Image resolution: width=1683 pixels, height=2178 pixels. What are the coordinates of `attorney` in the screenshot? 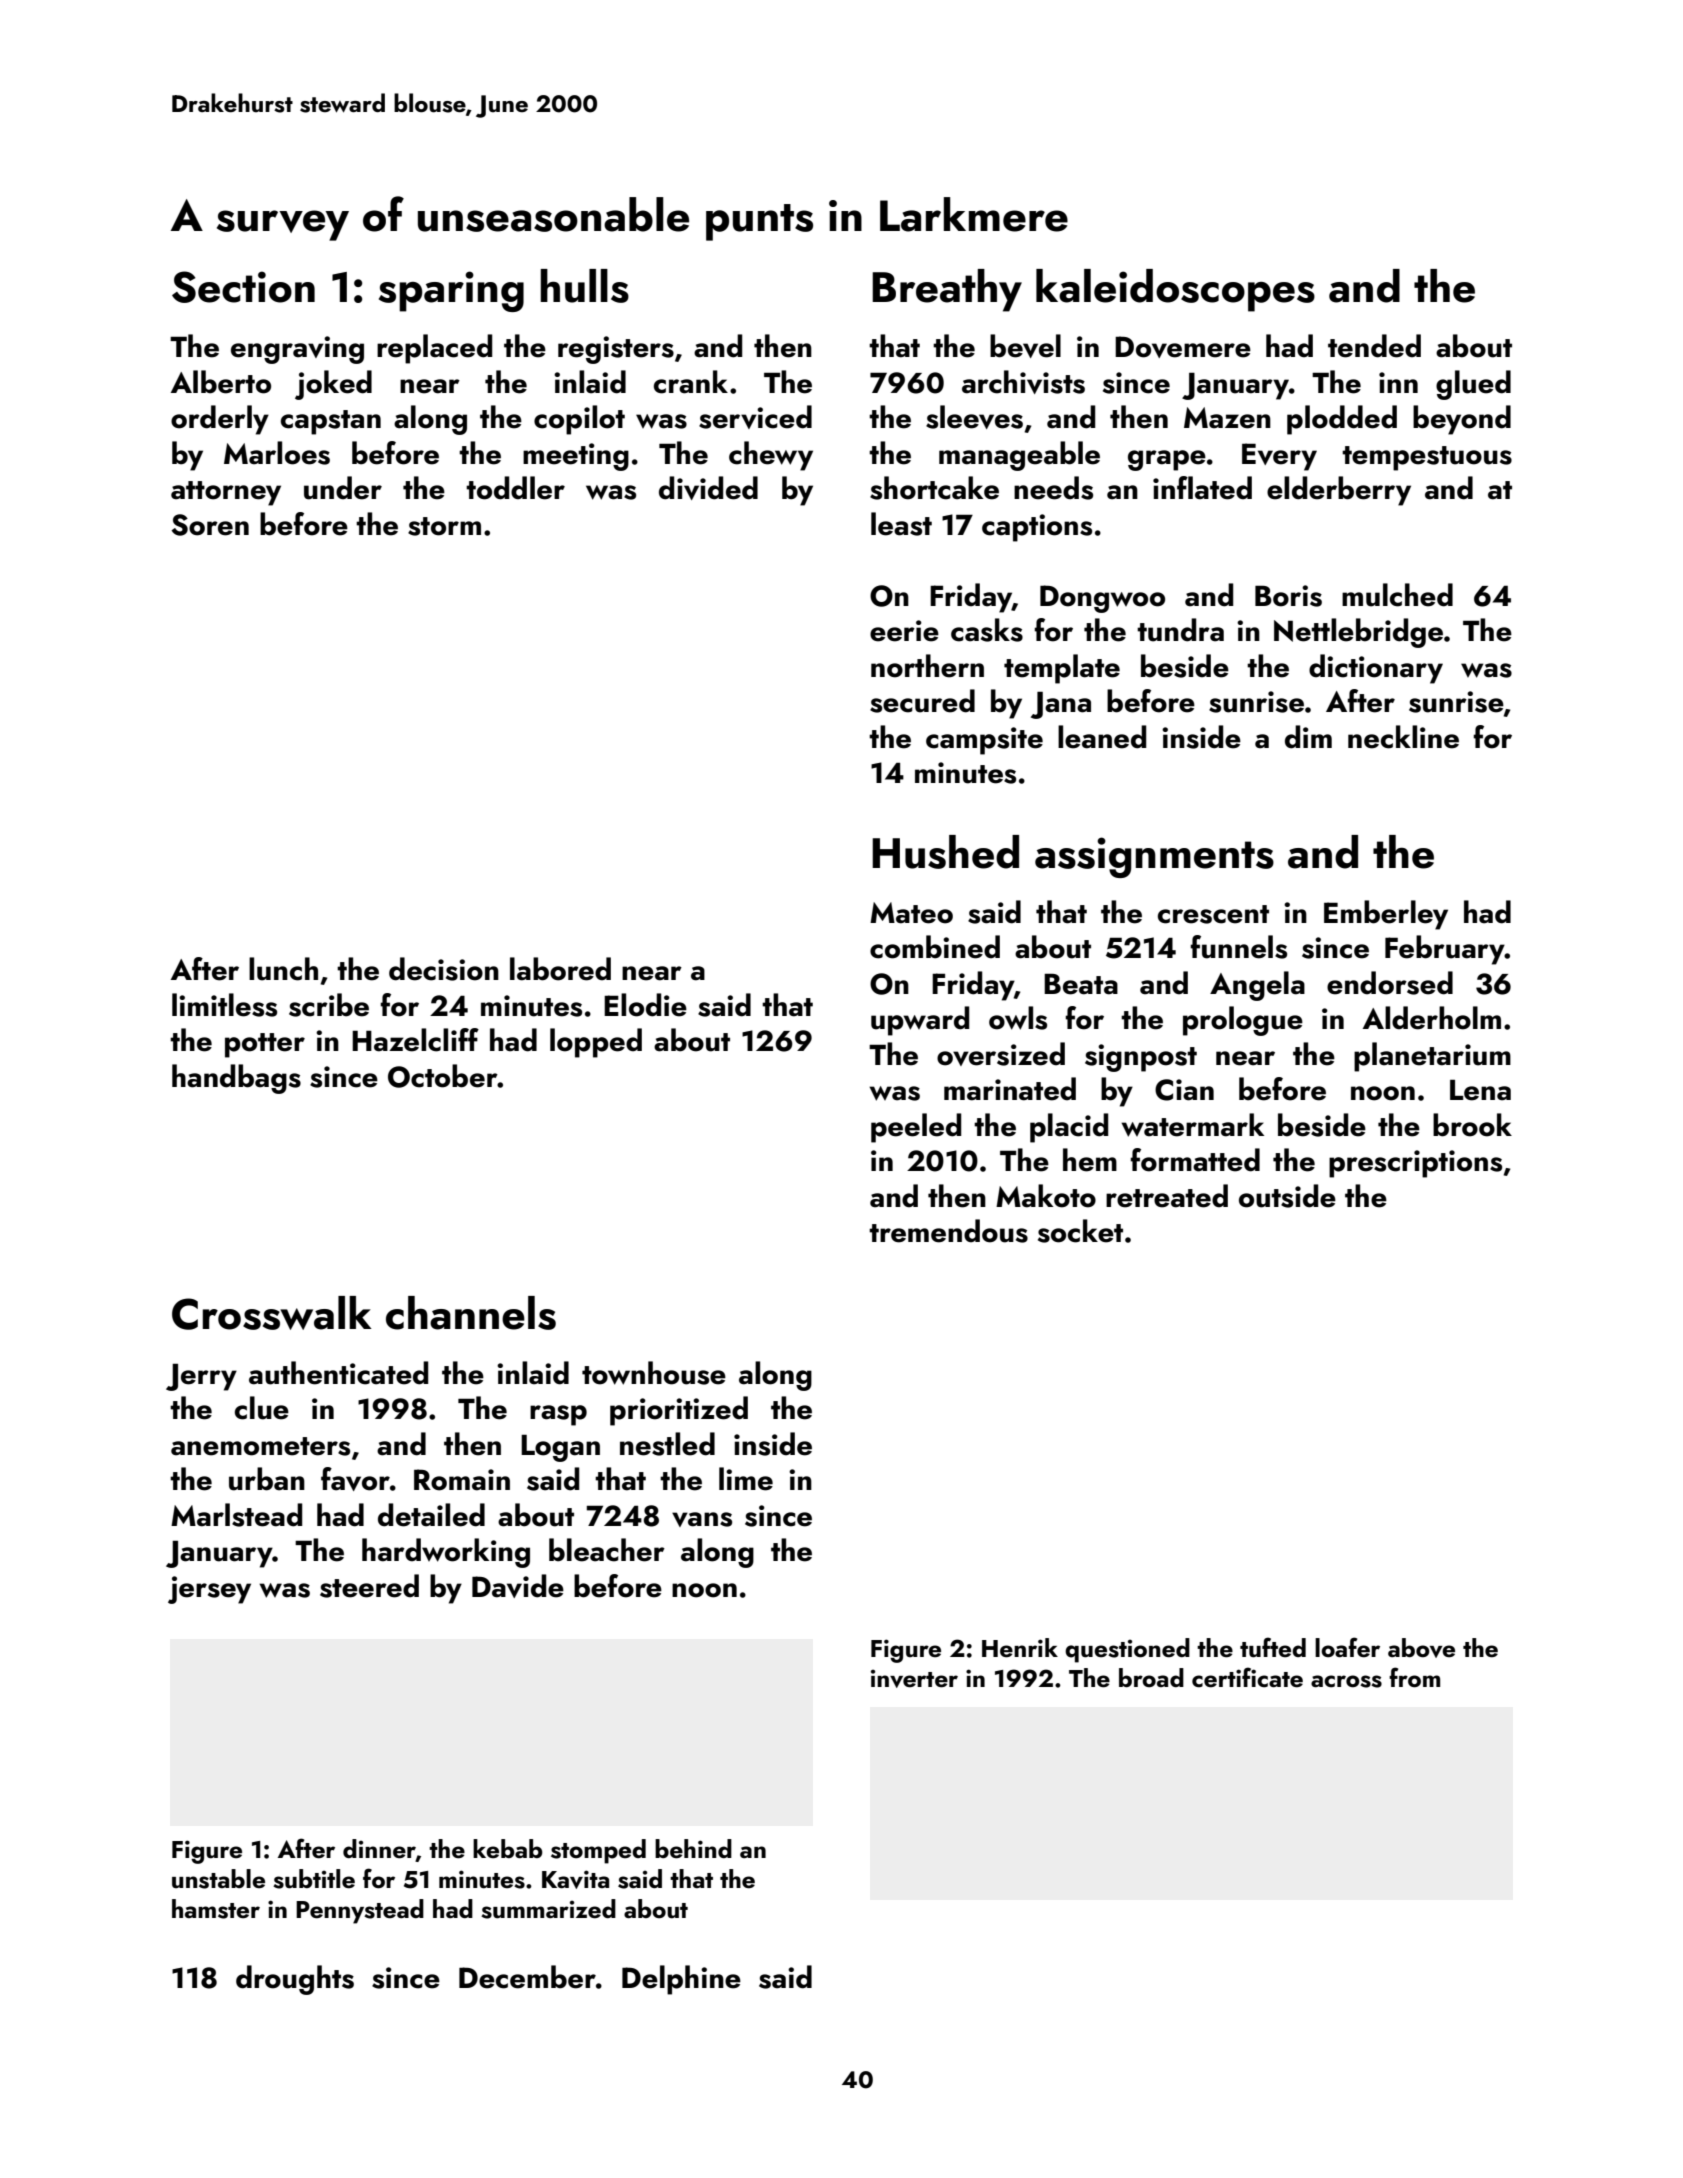 It's located at (226, 493).
